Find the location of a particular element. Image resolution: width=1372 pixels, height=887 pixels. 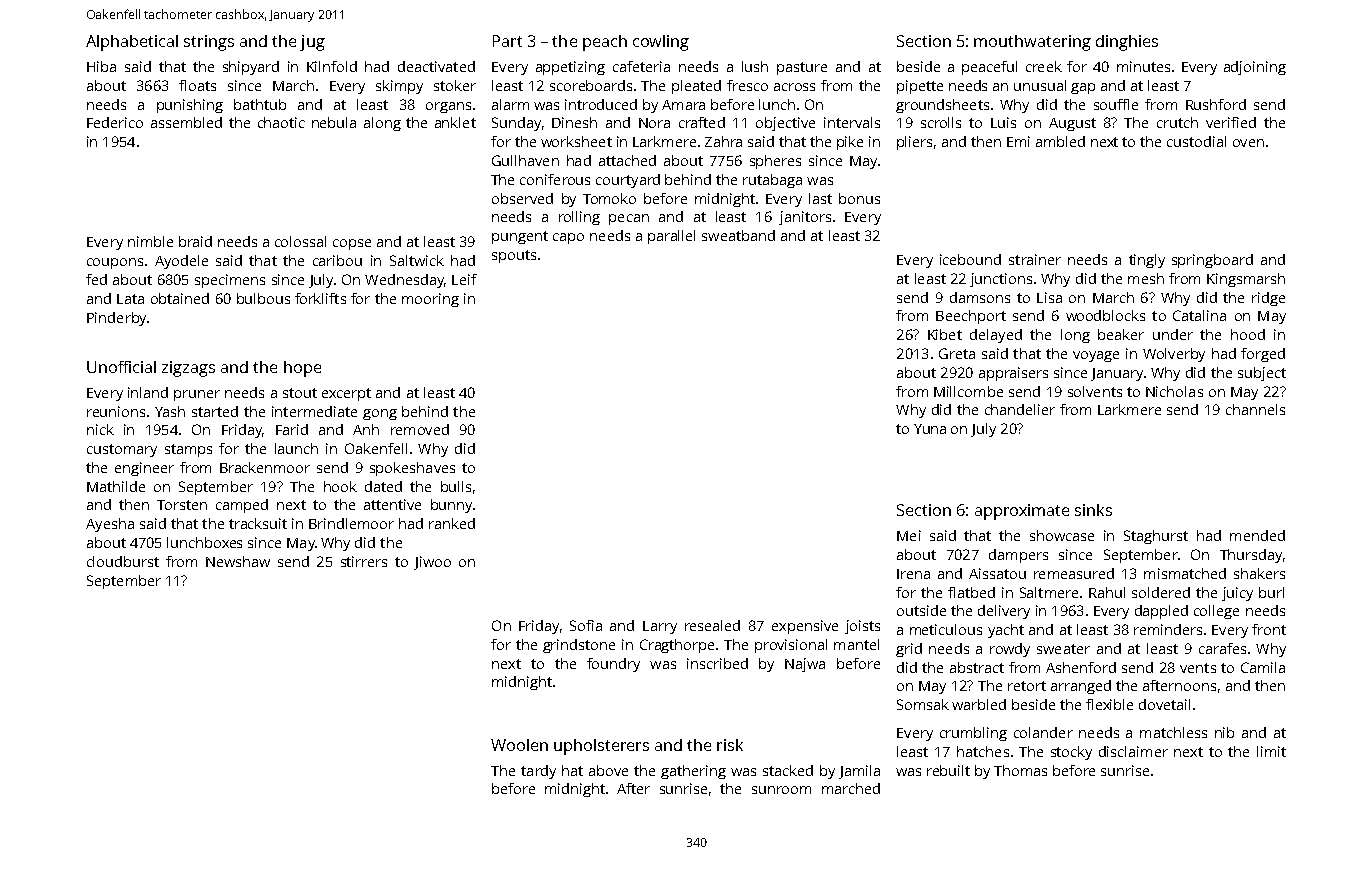

cowling is located at coordinates (661, 43).
